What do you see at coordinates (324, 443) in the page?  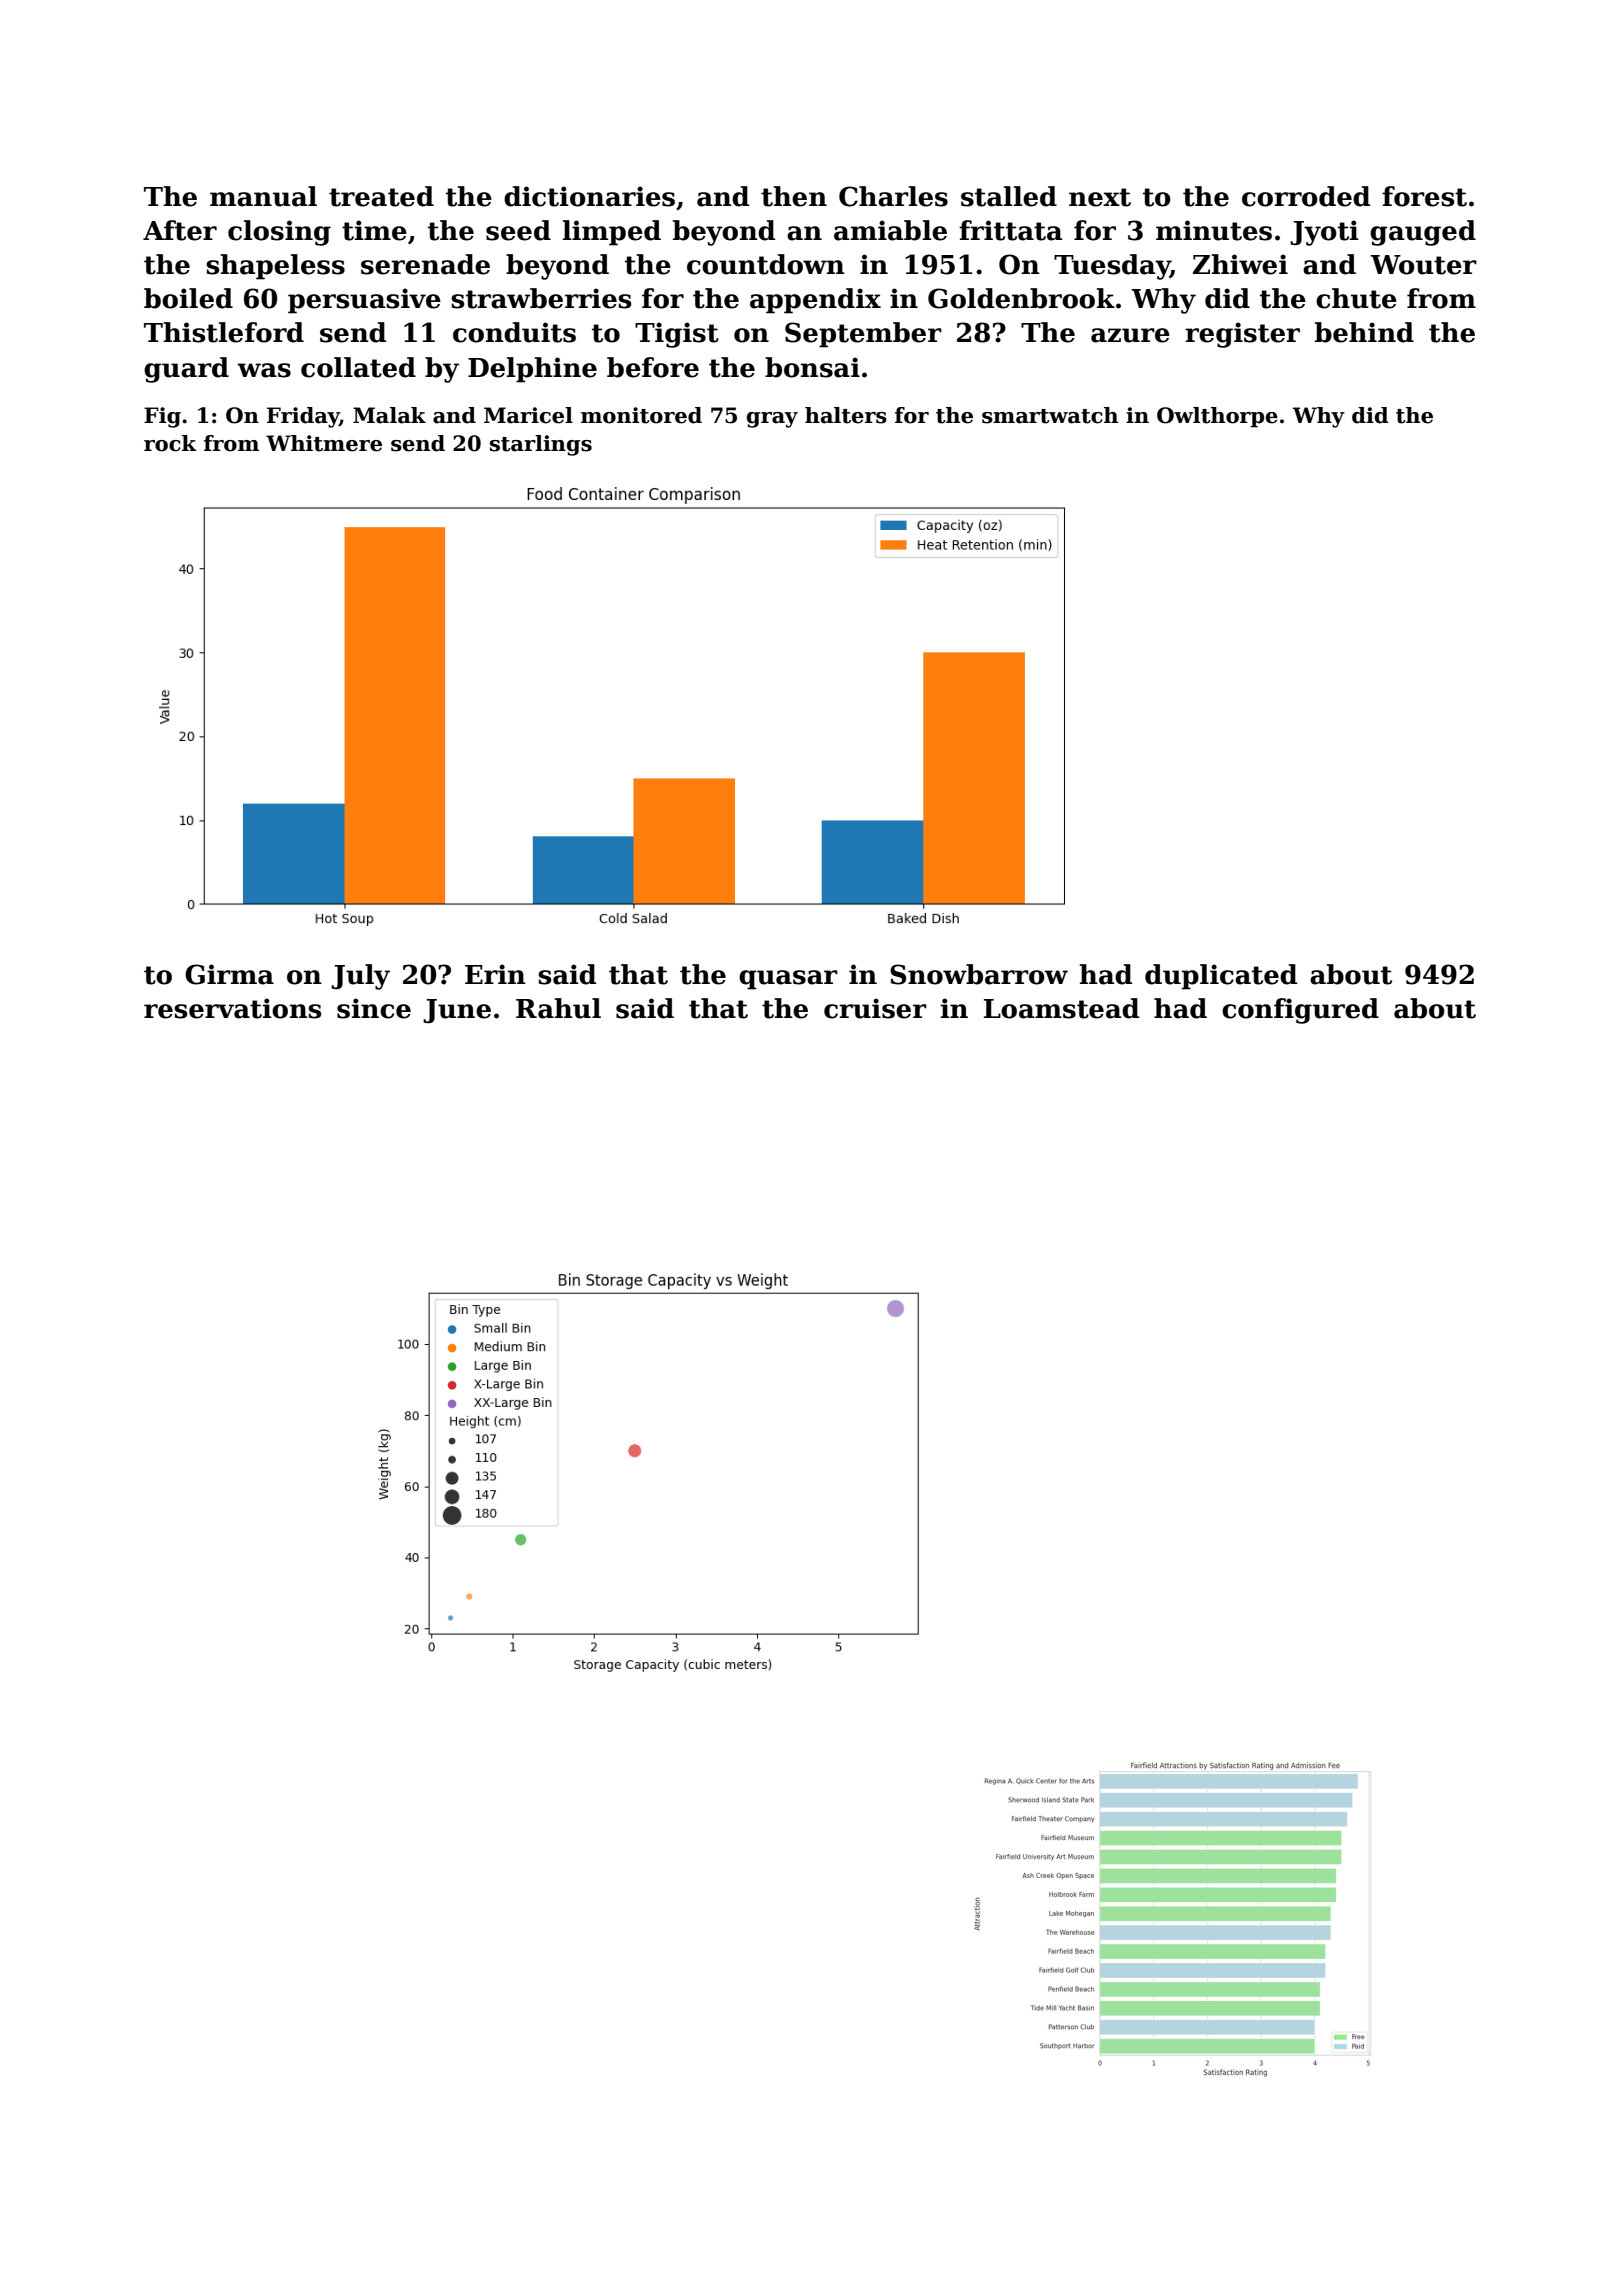 I see `Whitmere` at bounding box center [324, 443].
